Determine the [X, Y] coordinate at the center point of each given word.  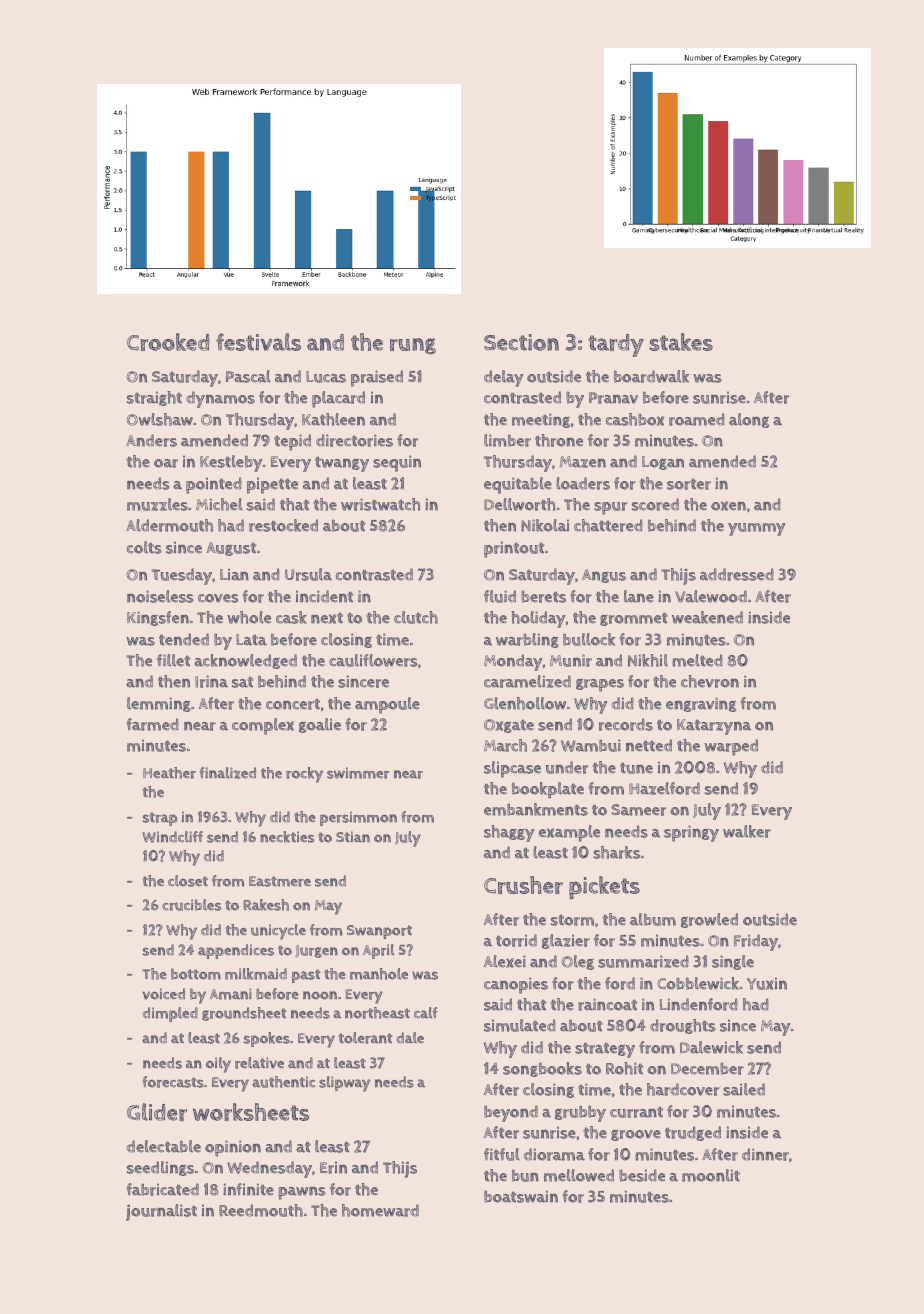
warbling [527, 640]
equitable [518, 485]
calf [426, 1013]
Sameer [638, 810]
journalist [161, 1212]
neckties [287, 837]
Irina [211, 681]
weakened [707, 617]
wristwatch [380, 504]
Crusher [523, 885]
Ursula [308, 574]
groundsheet [244, 1014]
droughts [683, 1026]
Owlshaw [159, 419]
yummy [756, 529]
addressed [737, 574]
